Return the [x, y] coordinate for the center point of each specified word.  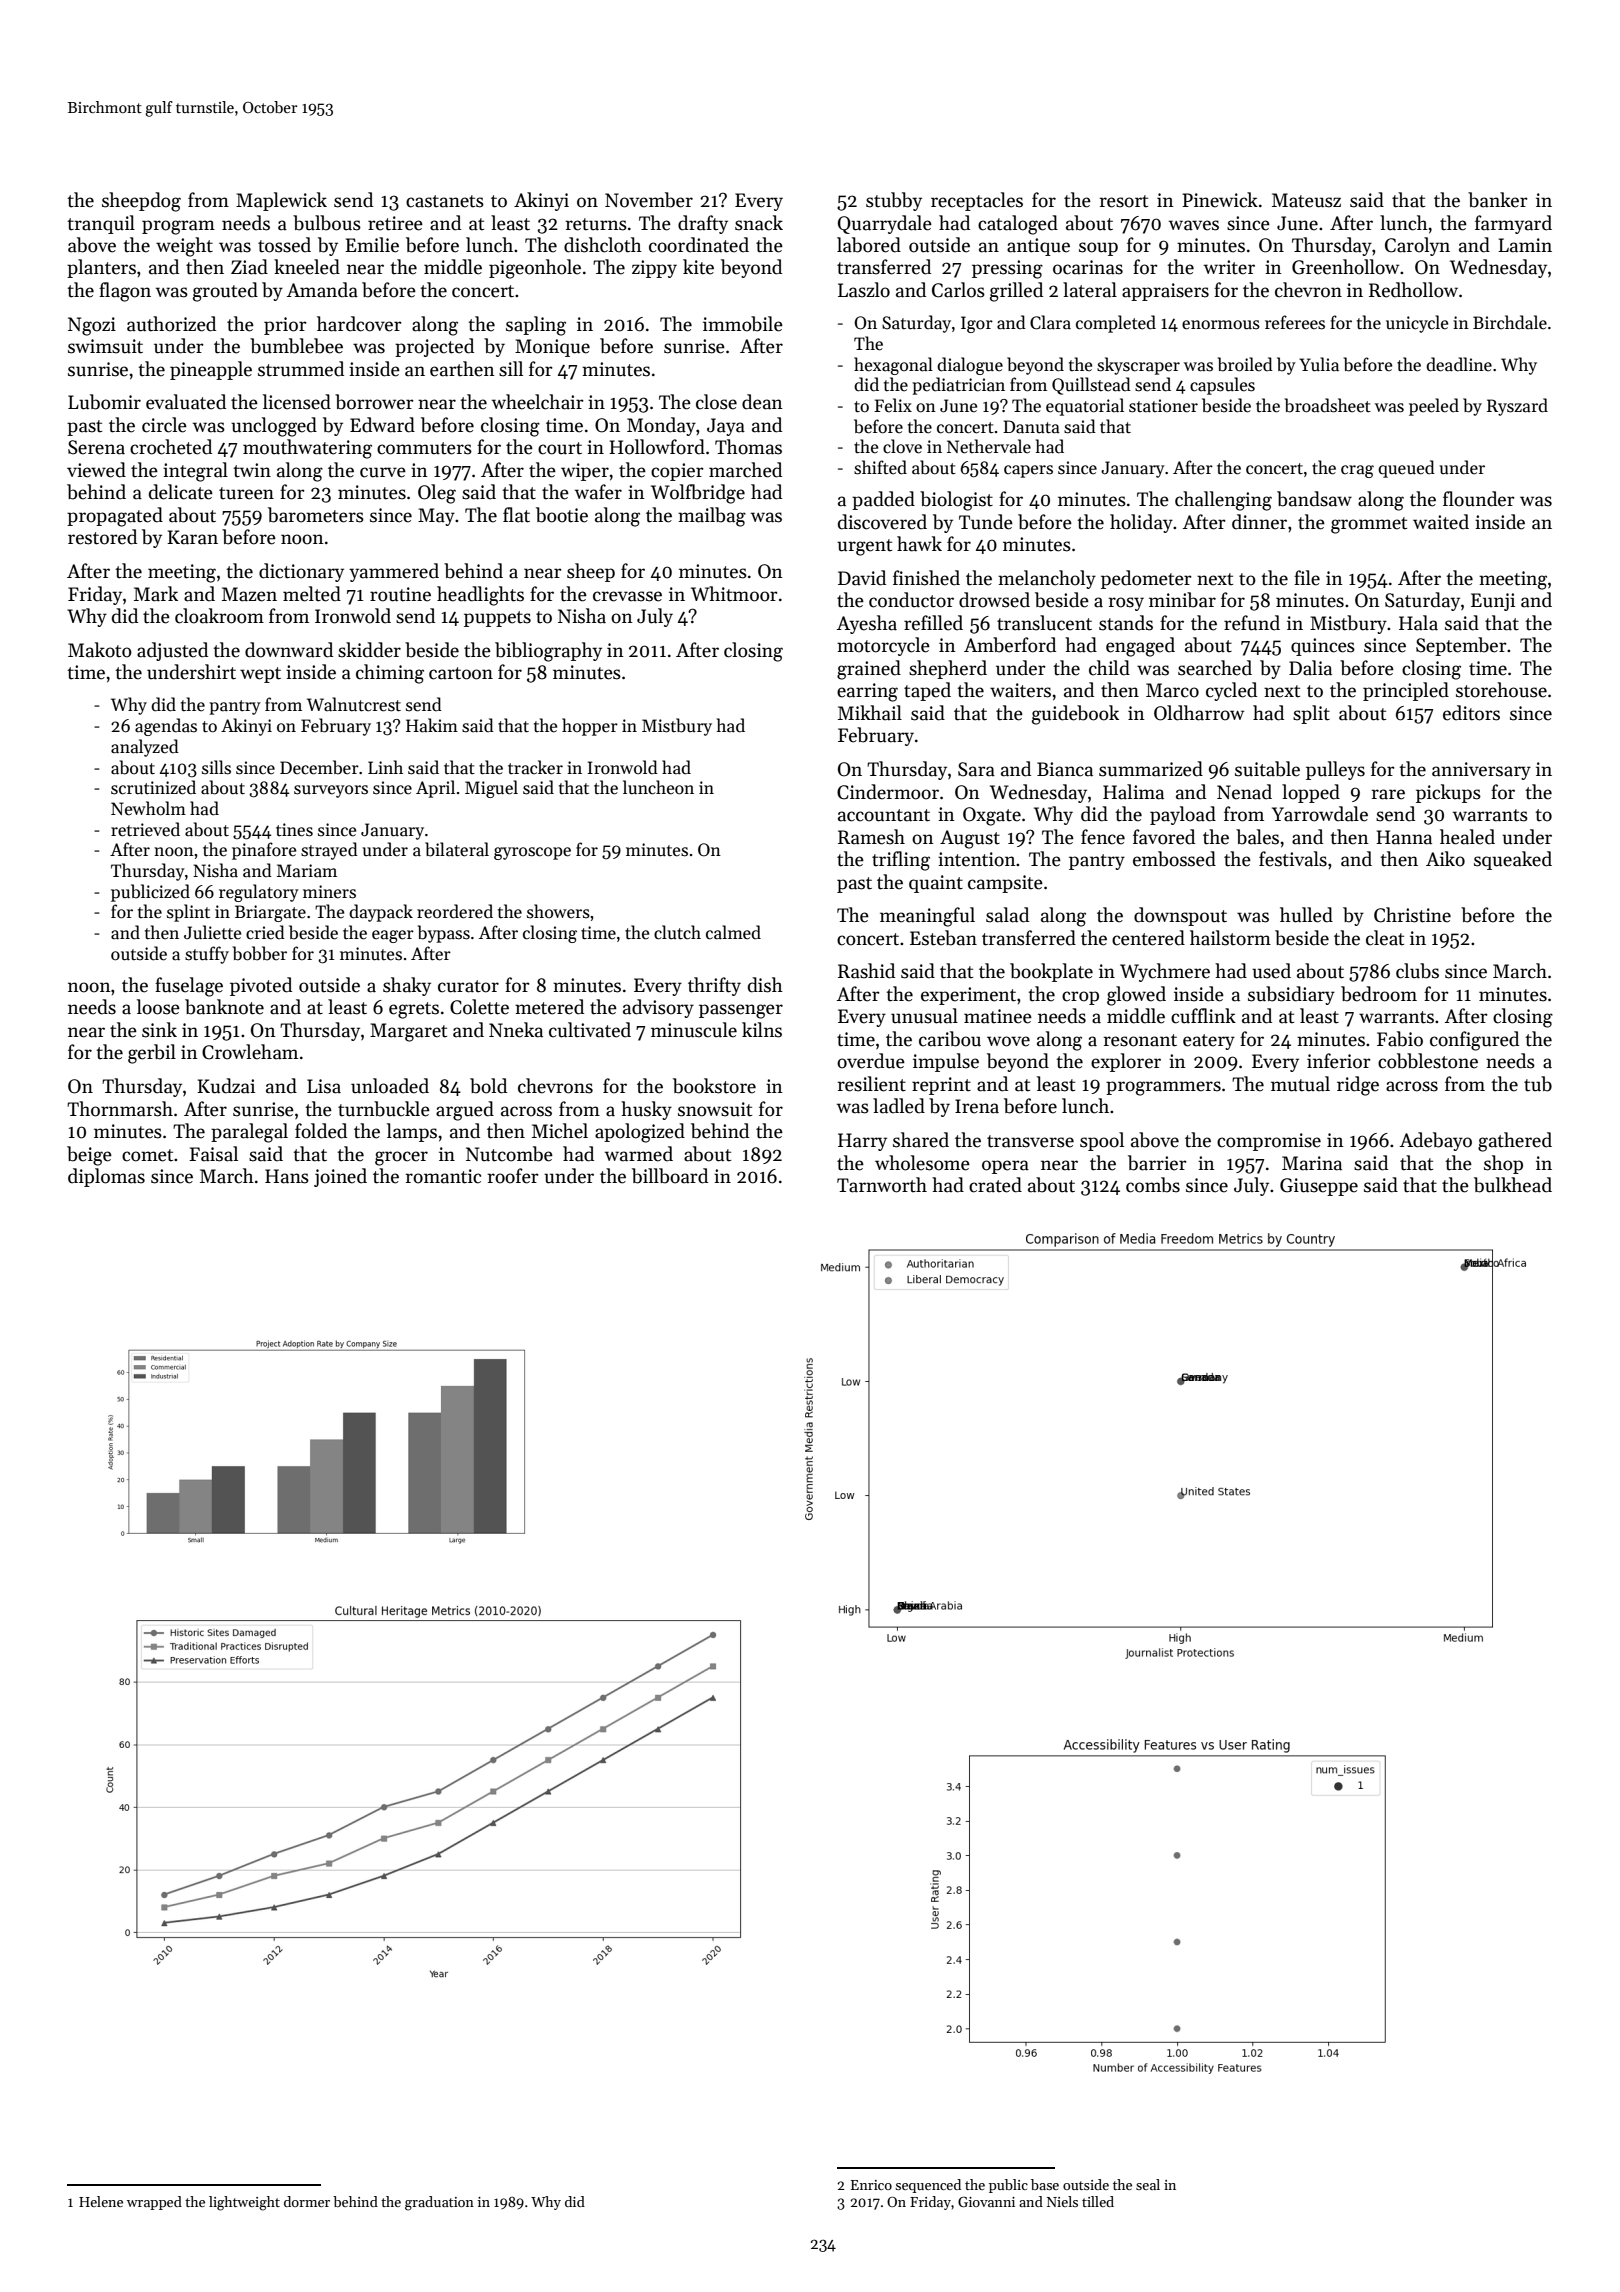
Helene [101, 2201]
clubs [1417, 971]
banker [1498, 200]
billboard [670, 1176]
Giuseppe [1319, 1187]
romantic [443, 1176]
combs [1153, 1185]
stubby [894, 201]
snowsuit [715, 1109]
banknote [224, 1007]
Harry [862, 1142]
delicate [181, 492]
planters [101, 268]
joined [340, 1177]
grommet [1369, 525]
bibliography [548, 652]
